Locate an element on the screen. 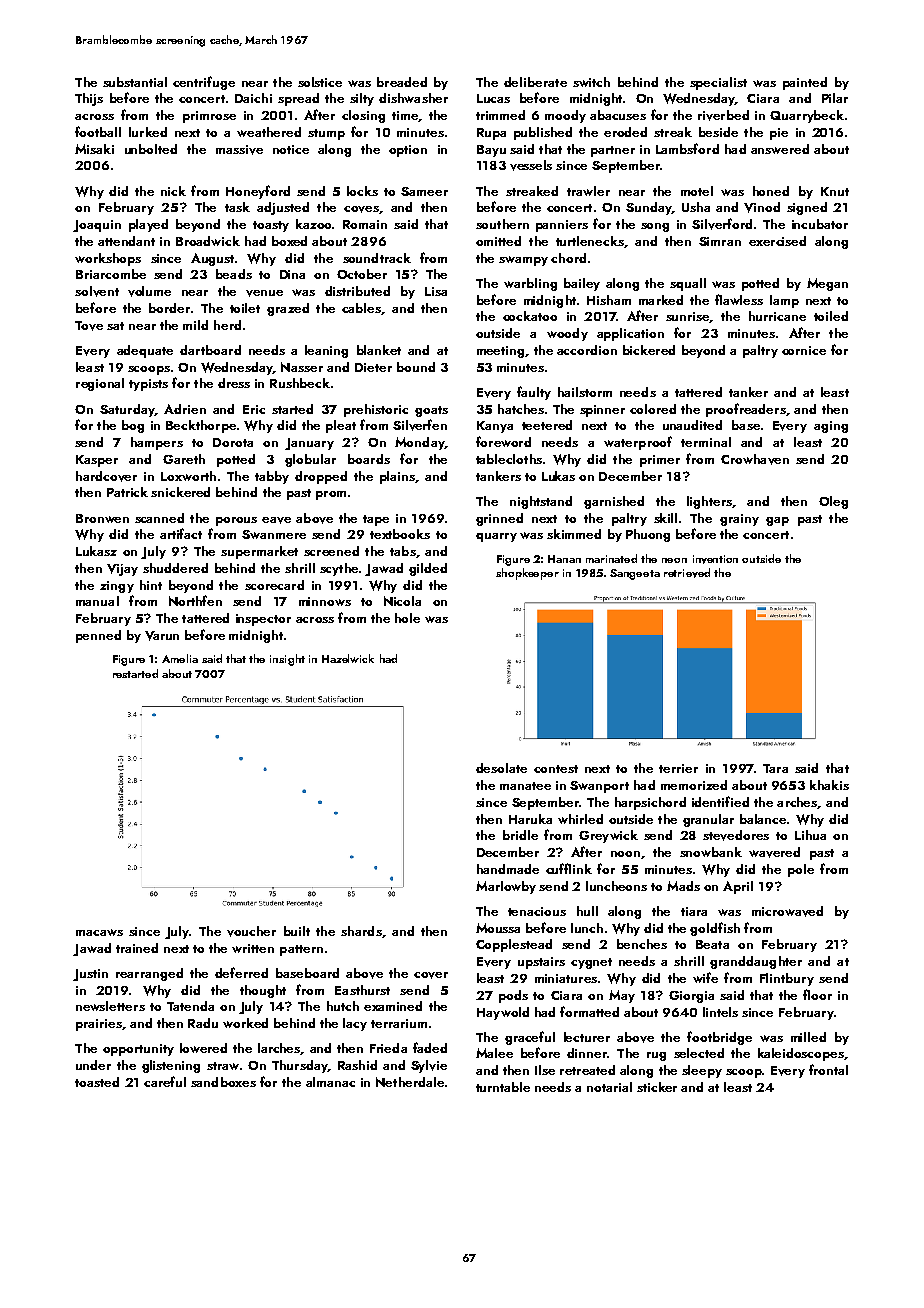 The height and width of the screenshot is (1308, 924). hull is located at coordinates (587, 911).
